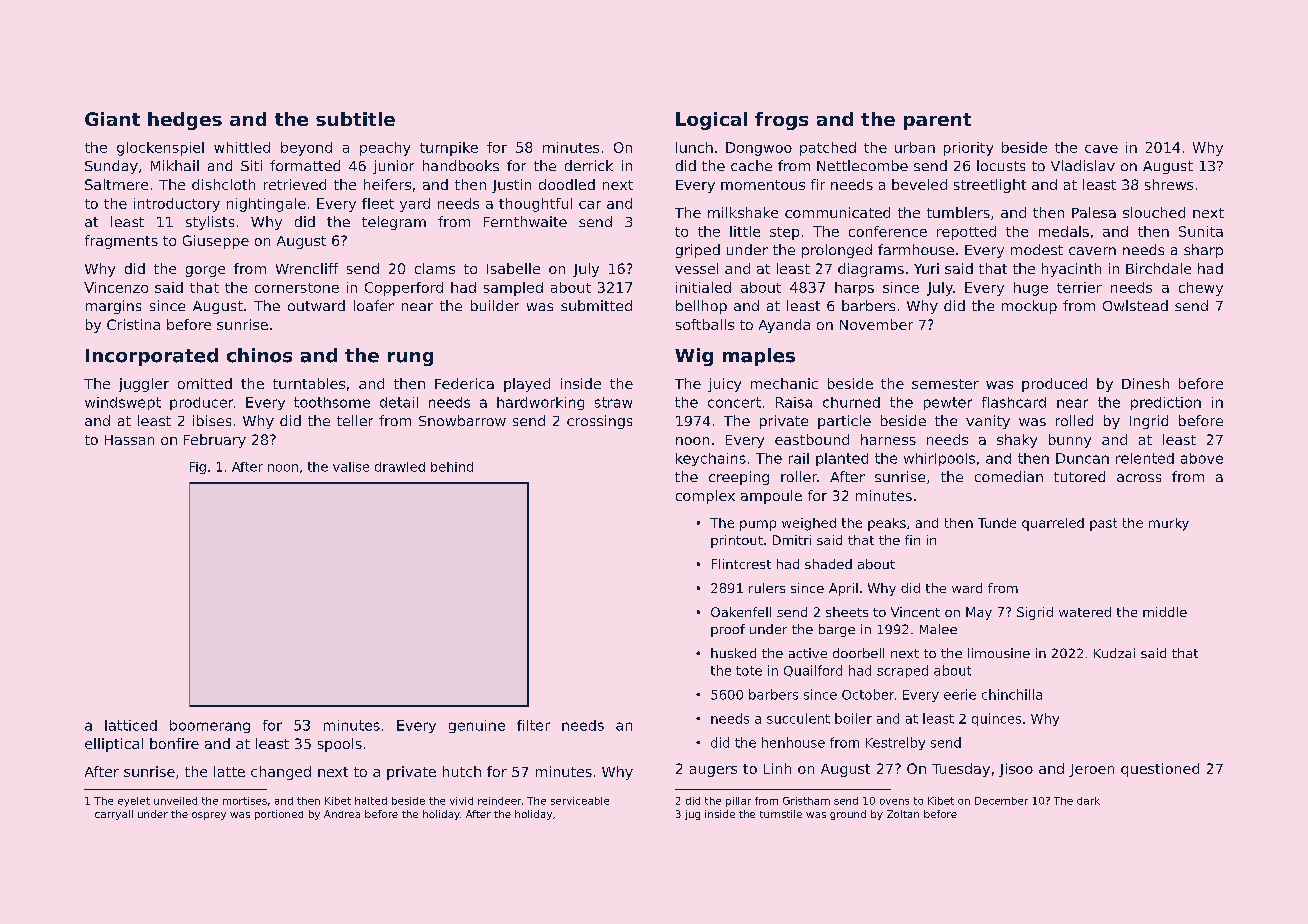  What do you see at coordinates (306, 149) in the screenshot?
I see `beyond` at bounding box center [306, 149].
